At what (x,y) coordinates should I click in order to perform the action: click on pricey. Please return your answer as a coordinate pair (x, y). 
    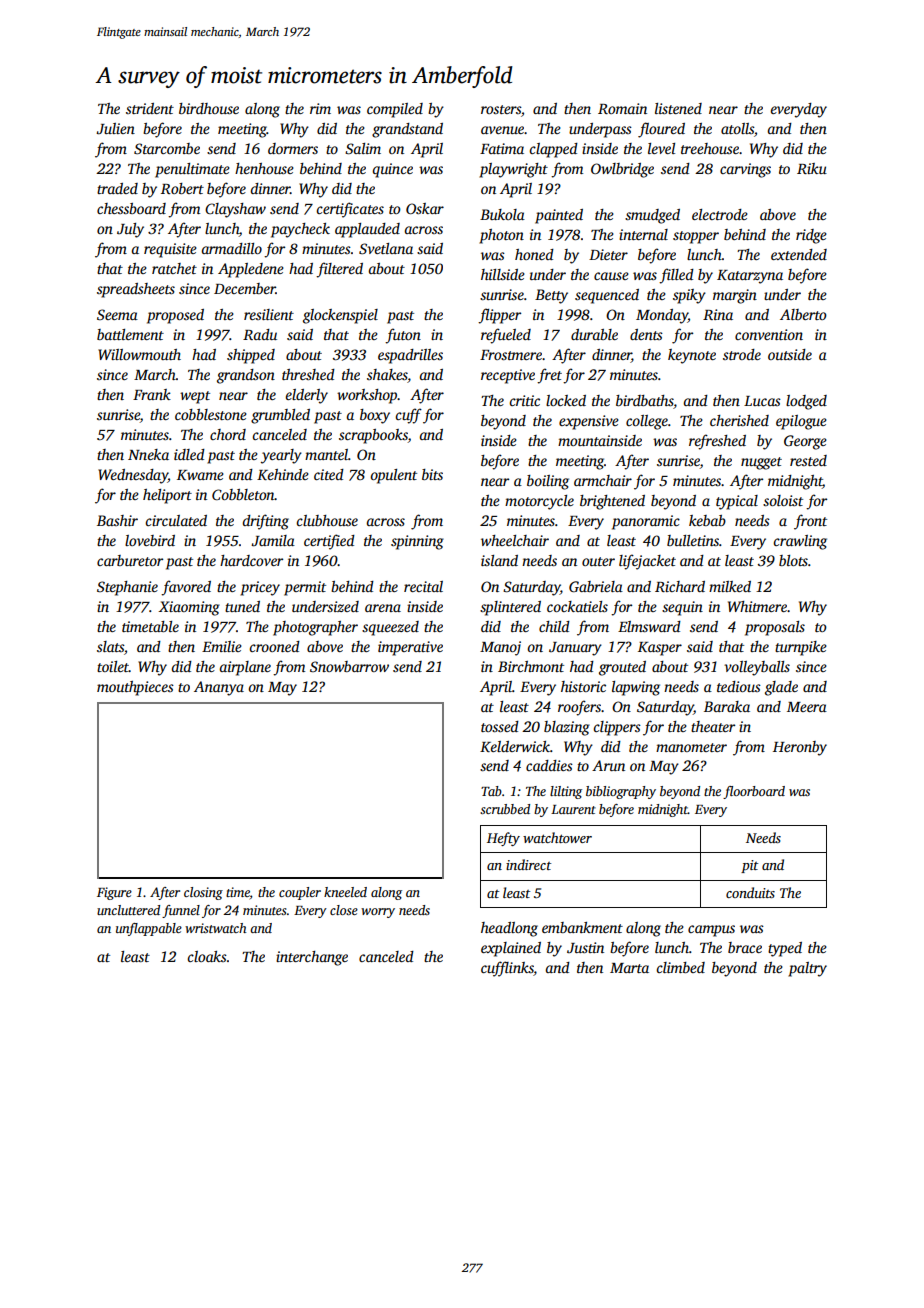
    Looking at the image, I should click on (260, 588).
